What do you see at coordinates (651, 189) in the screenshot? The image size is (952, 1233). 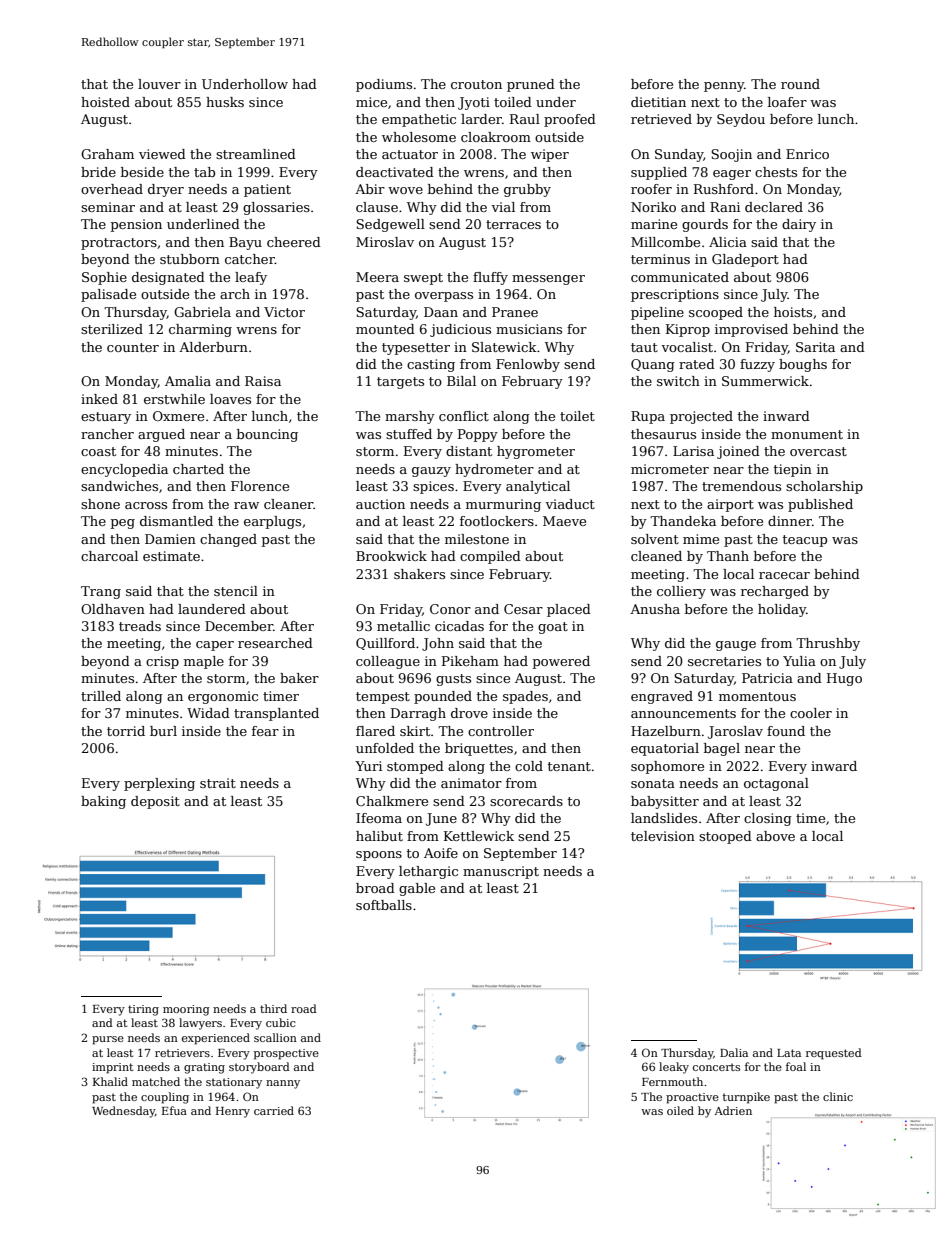 I see `roofer` at bounding box center [651, 189].
